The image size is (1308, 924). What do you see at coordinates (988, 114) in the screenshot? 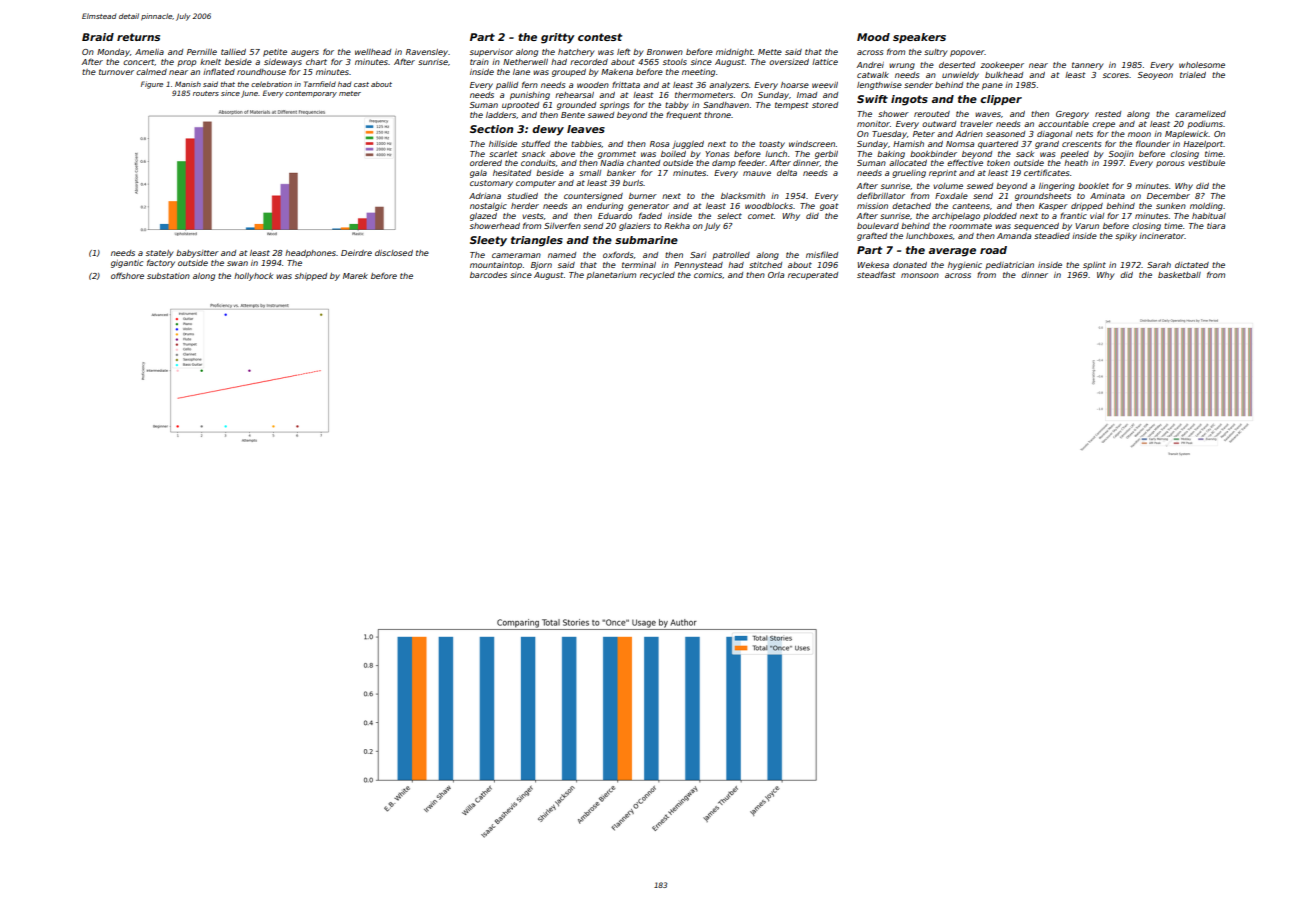
I see `waves` at bounding box center [988, 114].
